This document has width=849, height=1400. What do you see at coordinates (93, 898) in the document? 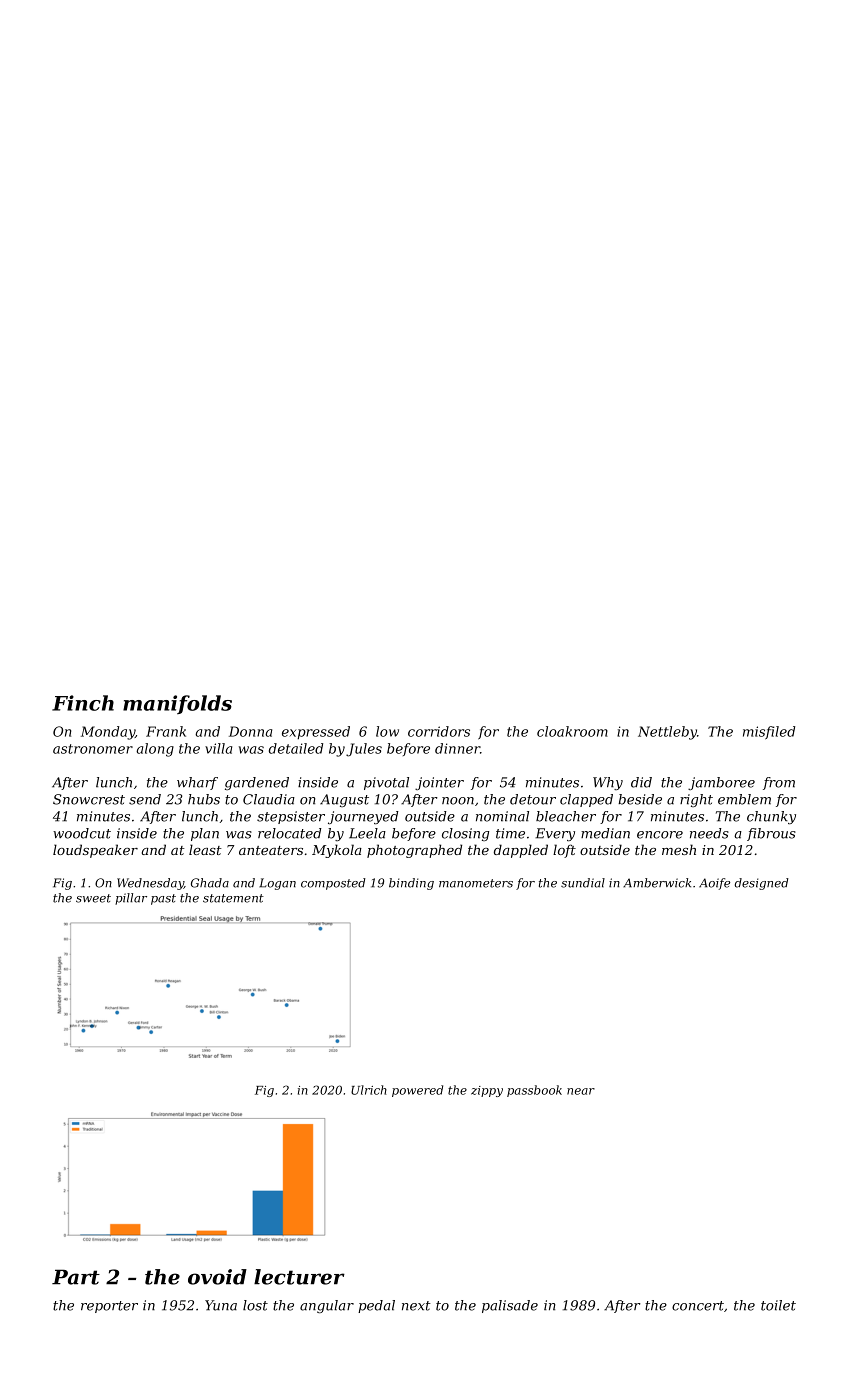
I see `sweet` at bounding box center [93, 898].
